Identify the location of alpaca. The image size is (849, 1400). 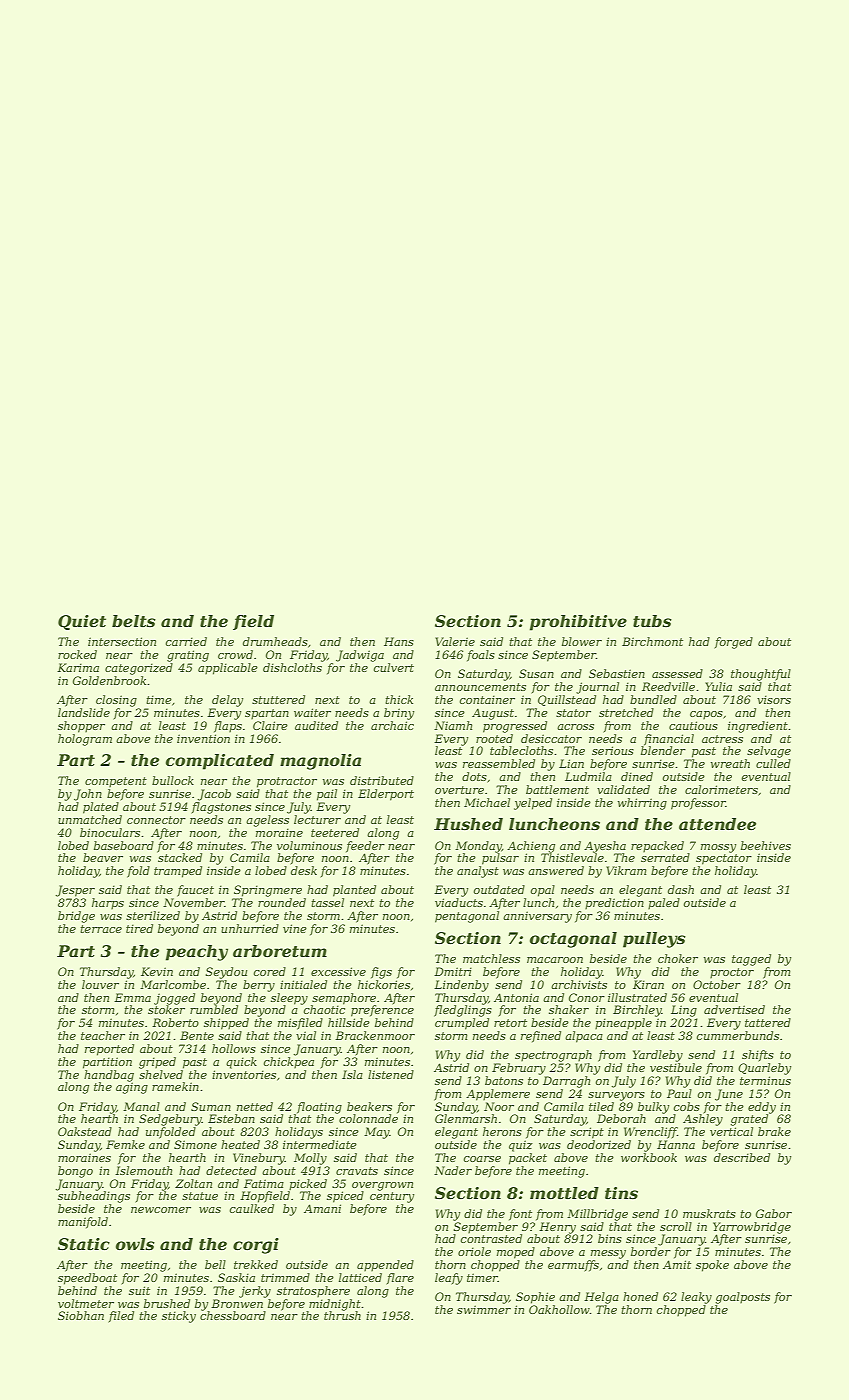
(584, 1037).
